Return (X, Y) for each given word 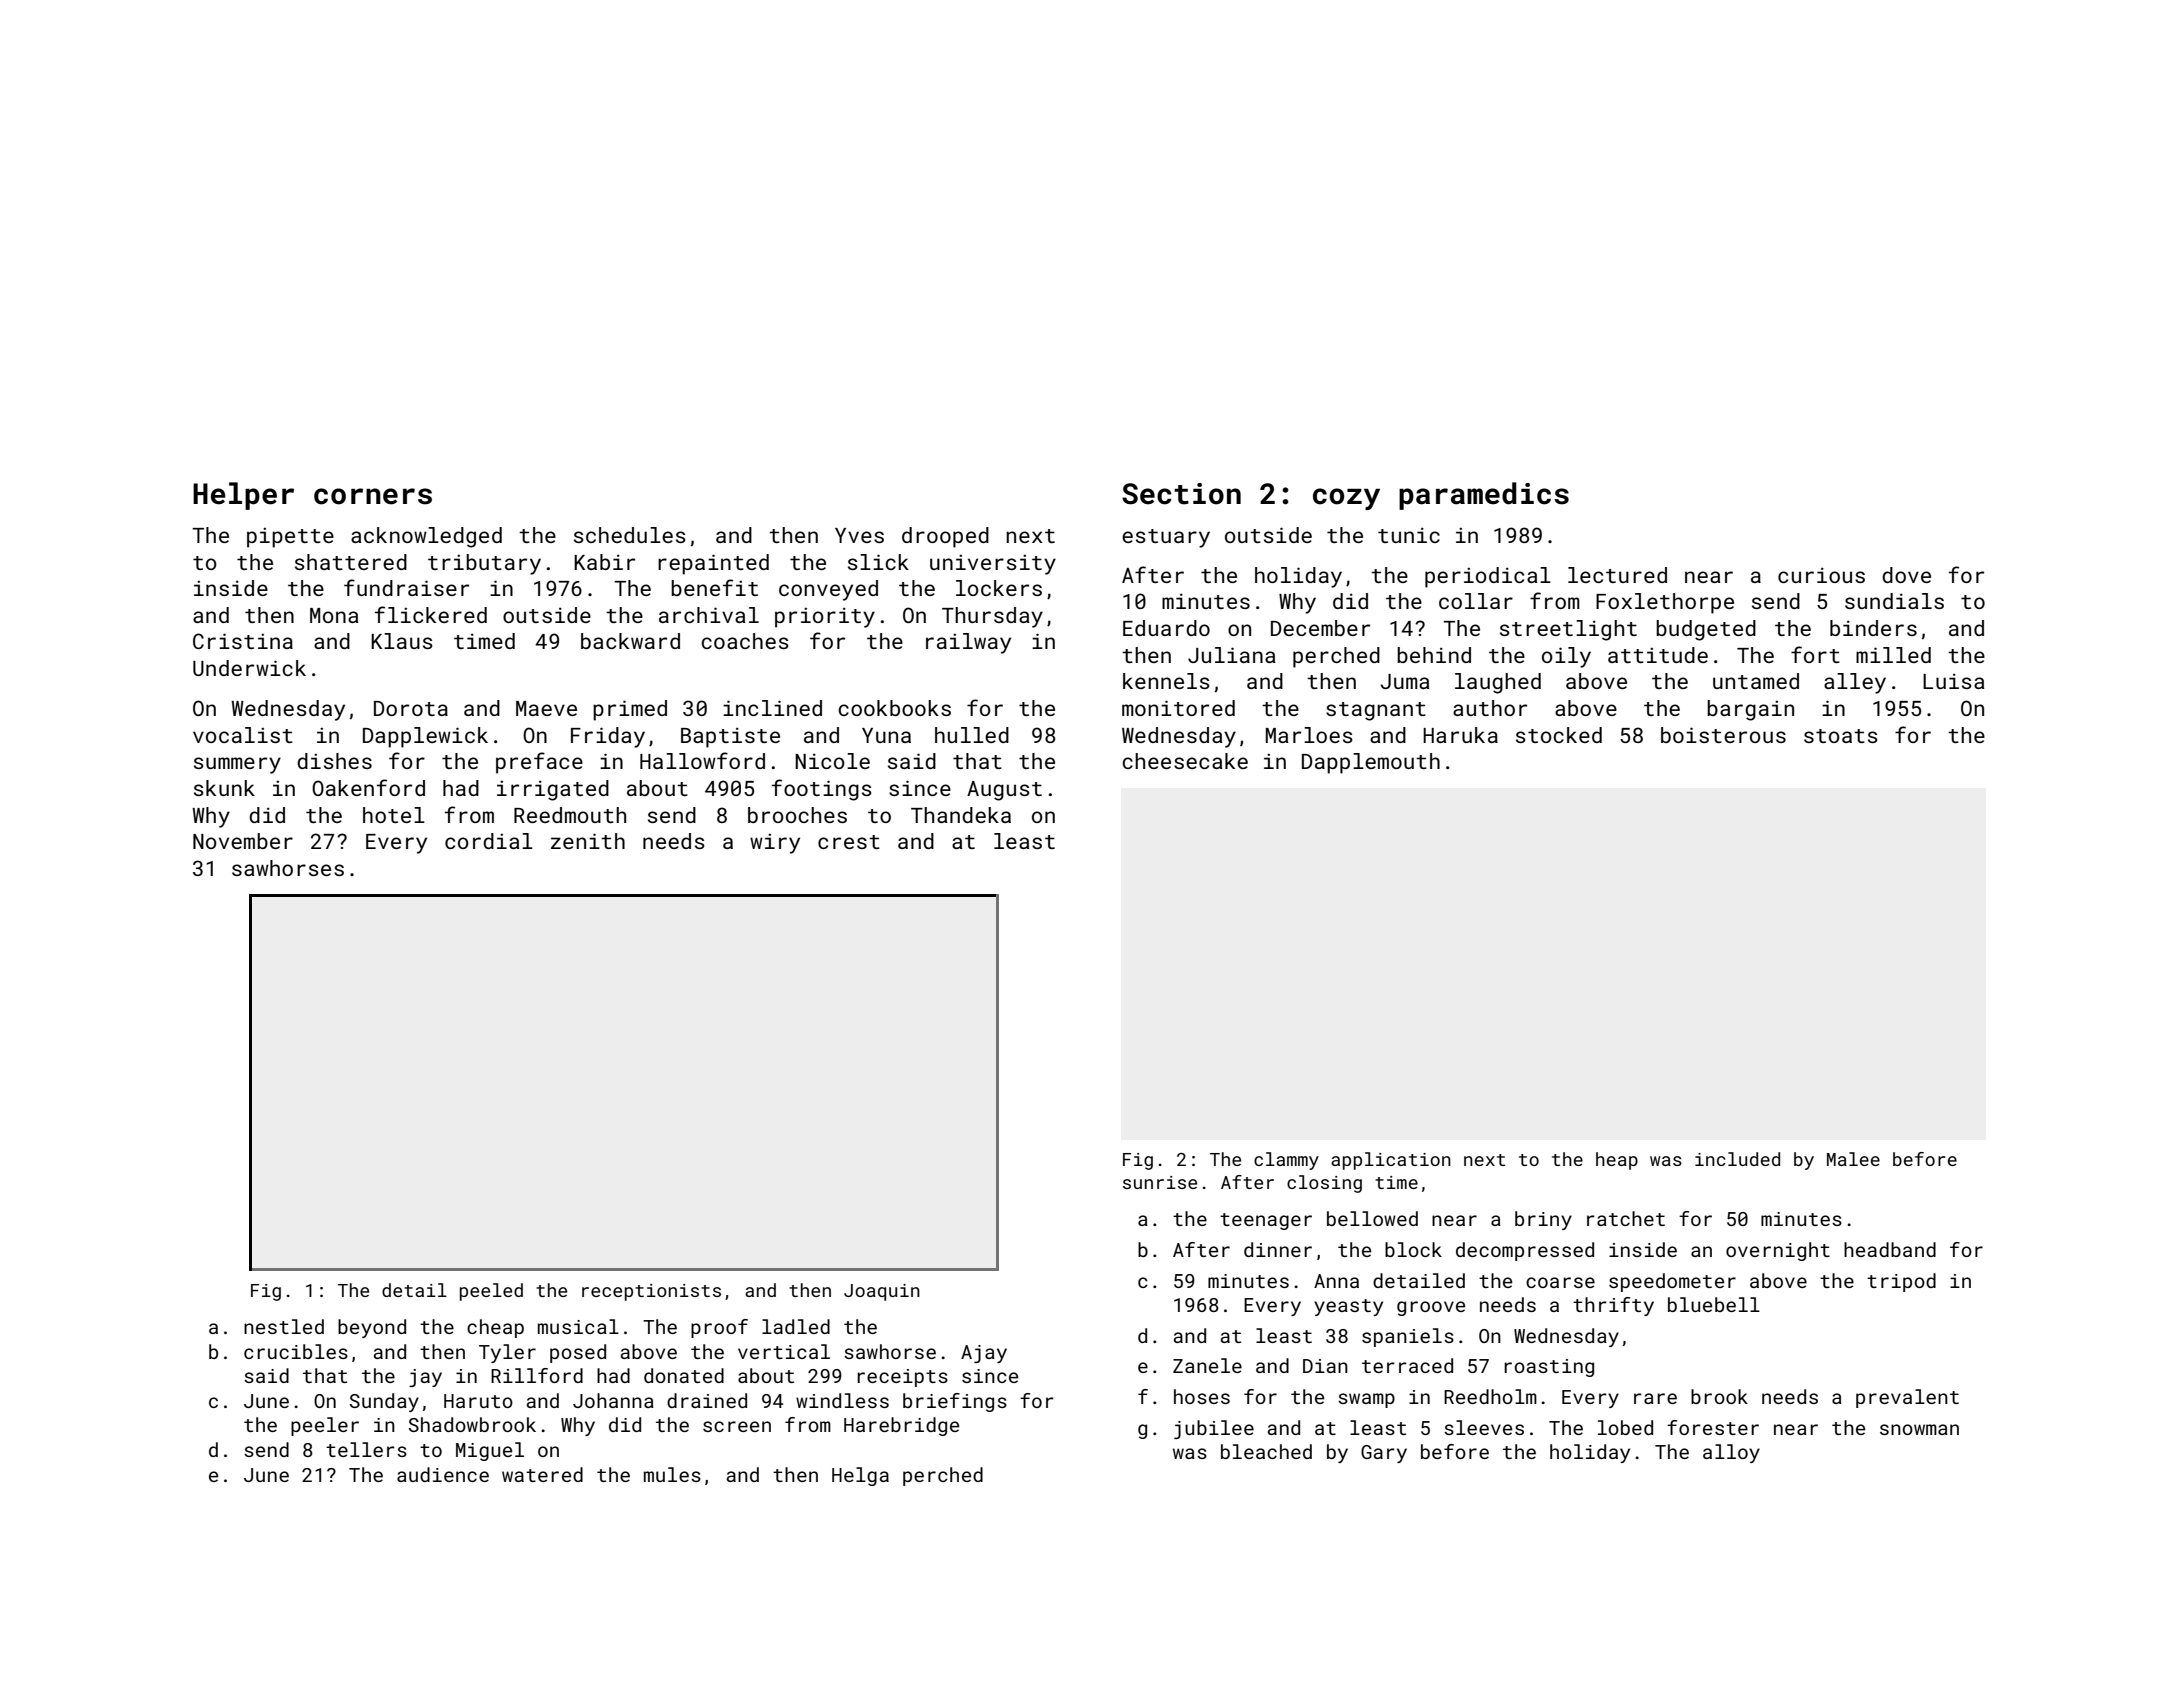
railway (968, 643)
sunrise (1160, 1182)
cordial (489, 841)
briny (1543, 1220)
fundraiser (406, 587)
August (1004, 791)
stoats (1841, 736)
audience (443, 1474)
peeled (491, 1292)
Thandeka (961, 815)
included (1737, 1159)
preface (539, 763)
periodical (1488, 577)
